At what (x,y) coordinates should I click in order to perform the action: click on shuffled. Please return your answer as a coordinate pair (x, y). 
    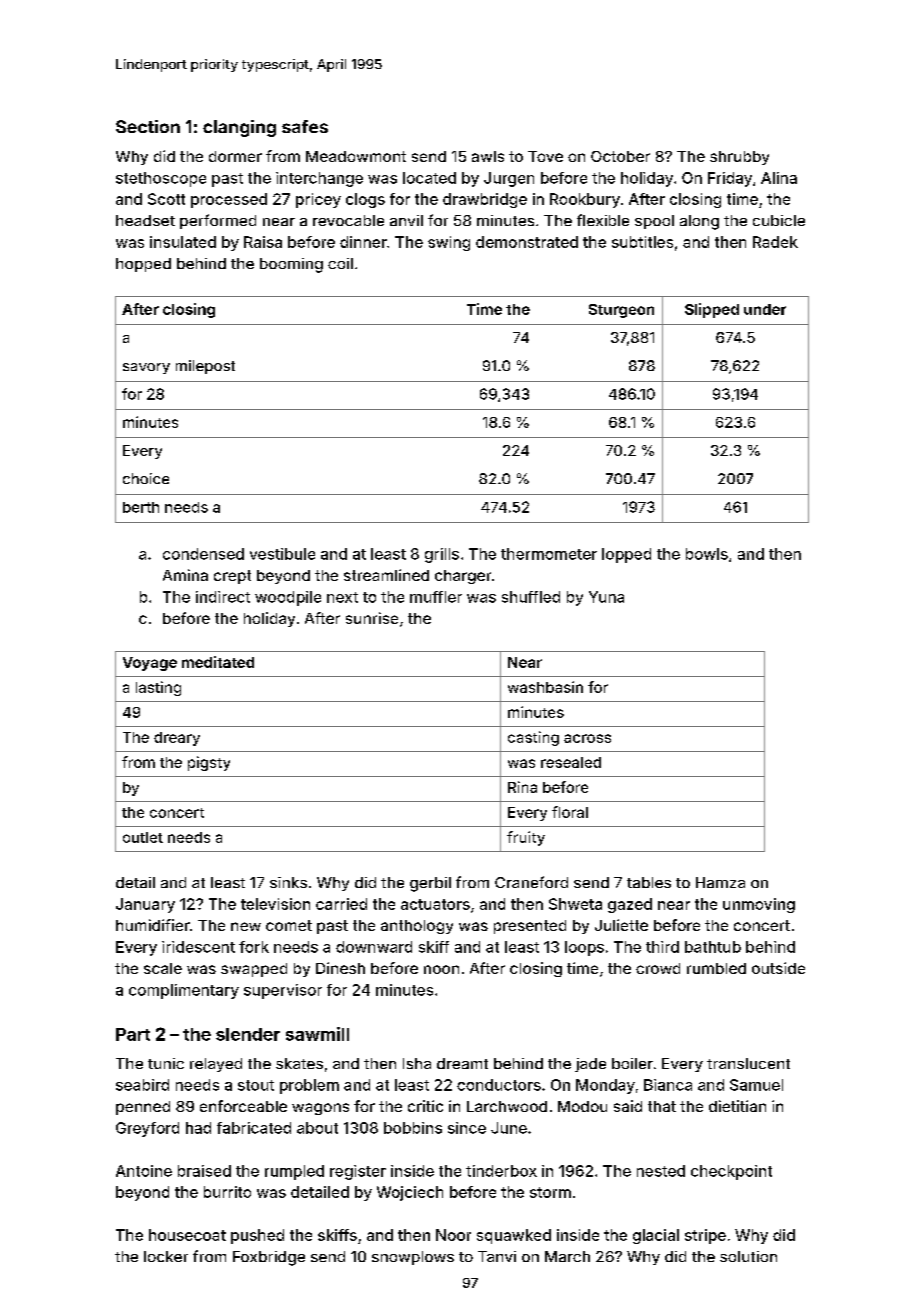
    Looking at the image, I should click on (531, 597).
